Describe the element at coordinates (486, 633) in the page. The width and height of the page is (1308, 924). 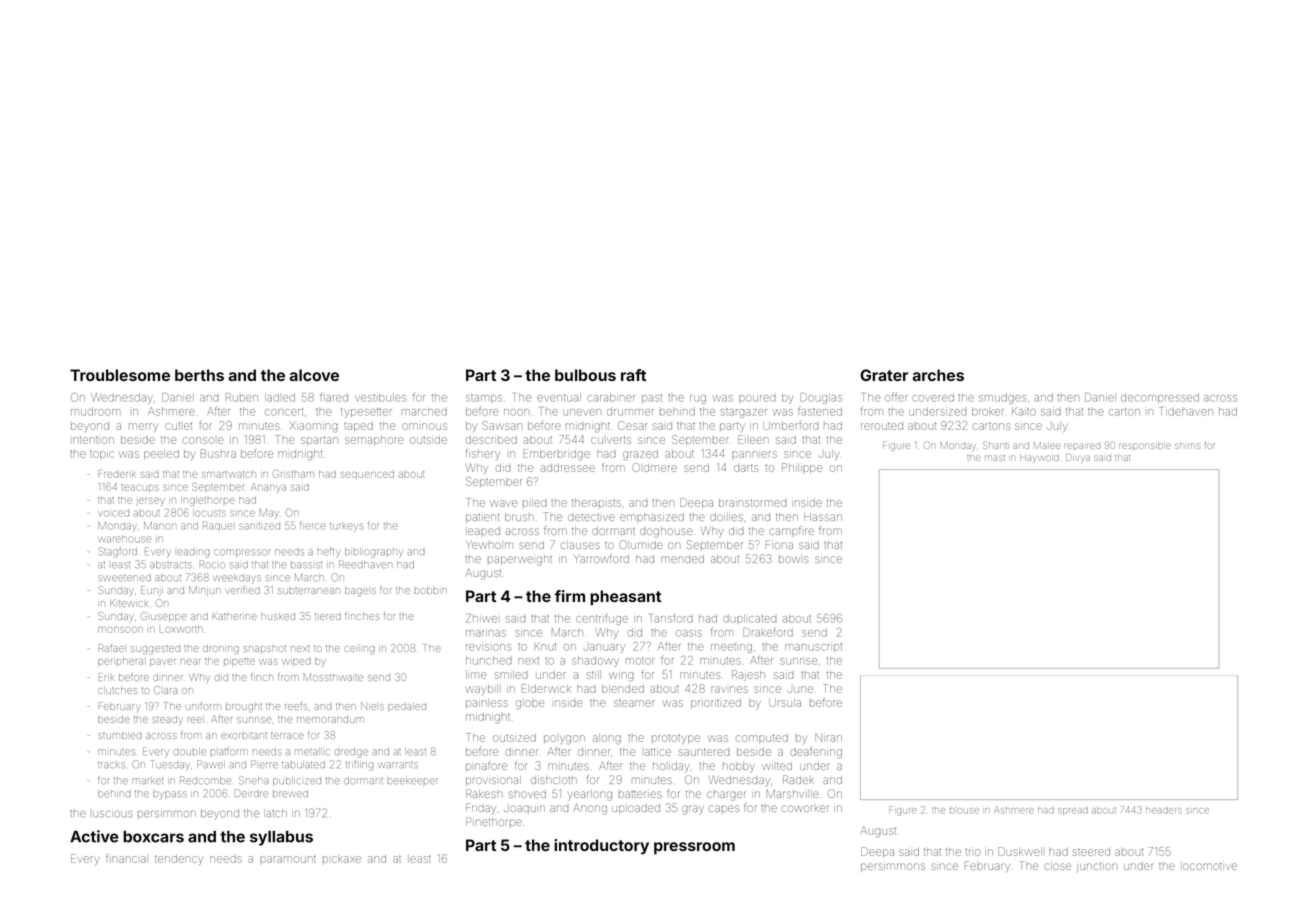
I see `marinas` at that location.
